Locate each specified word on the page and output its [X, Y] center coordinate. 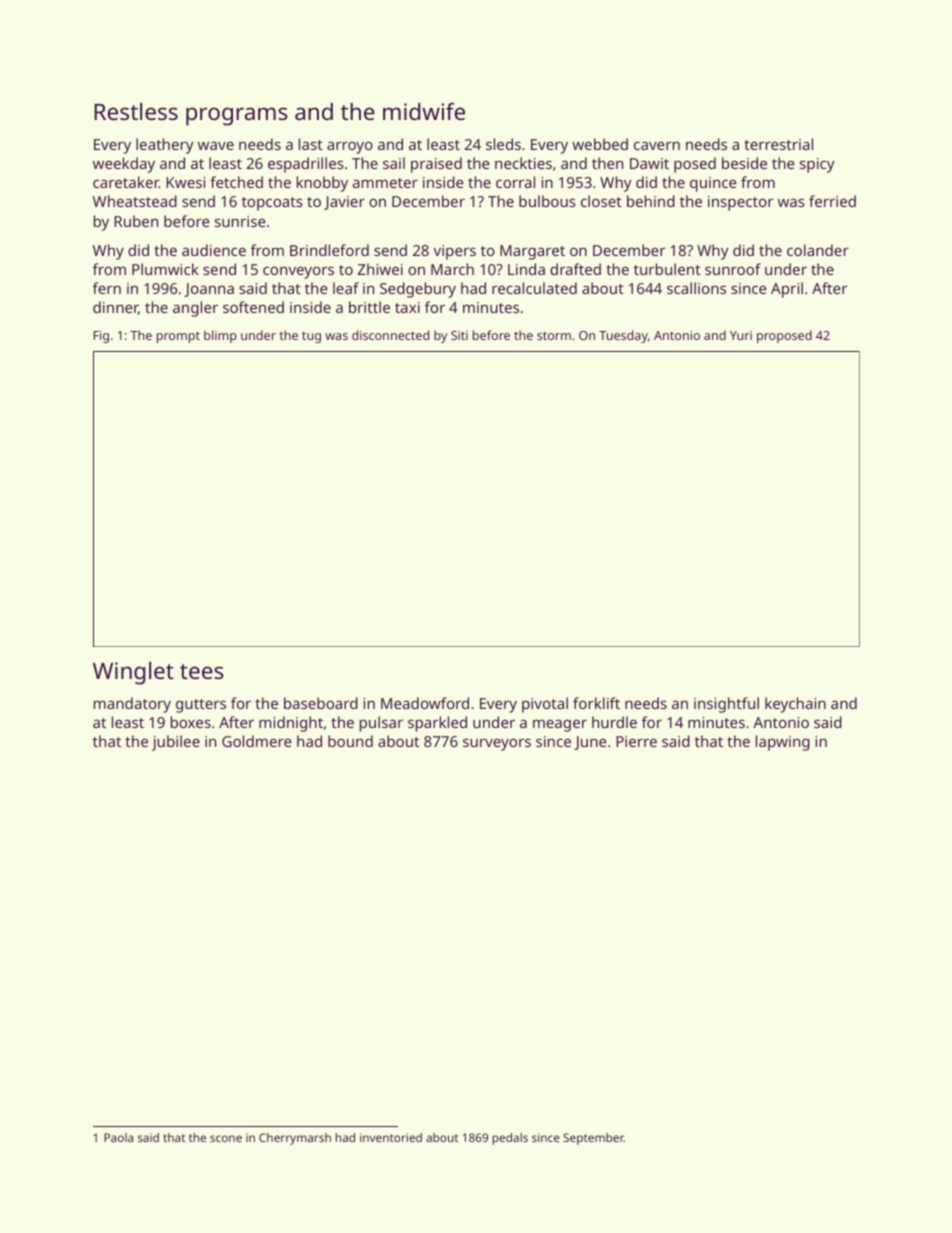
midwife [424, 111]
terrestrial [778, 144]
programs [237, 116]
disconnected [390, 335]
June [590, 743]
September [593, 1139]
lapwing [783, 743]
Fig [101, 337]
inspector [740, 203]
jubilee [176, 743]
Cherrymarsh [295, 1139]
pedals [510, 1139]
